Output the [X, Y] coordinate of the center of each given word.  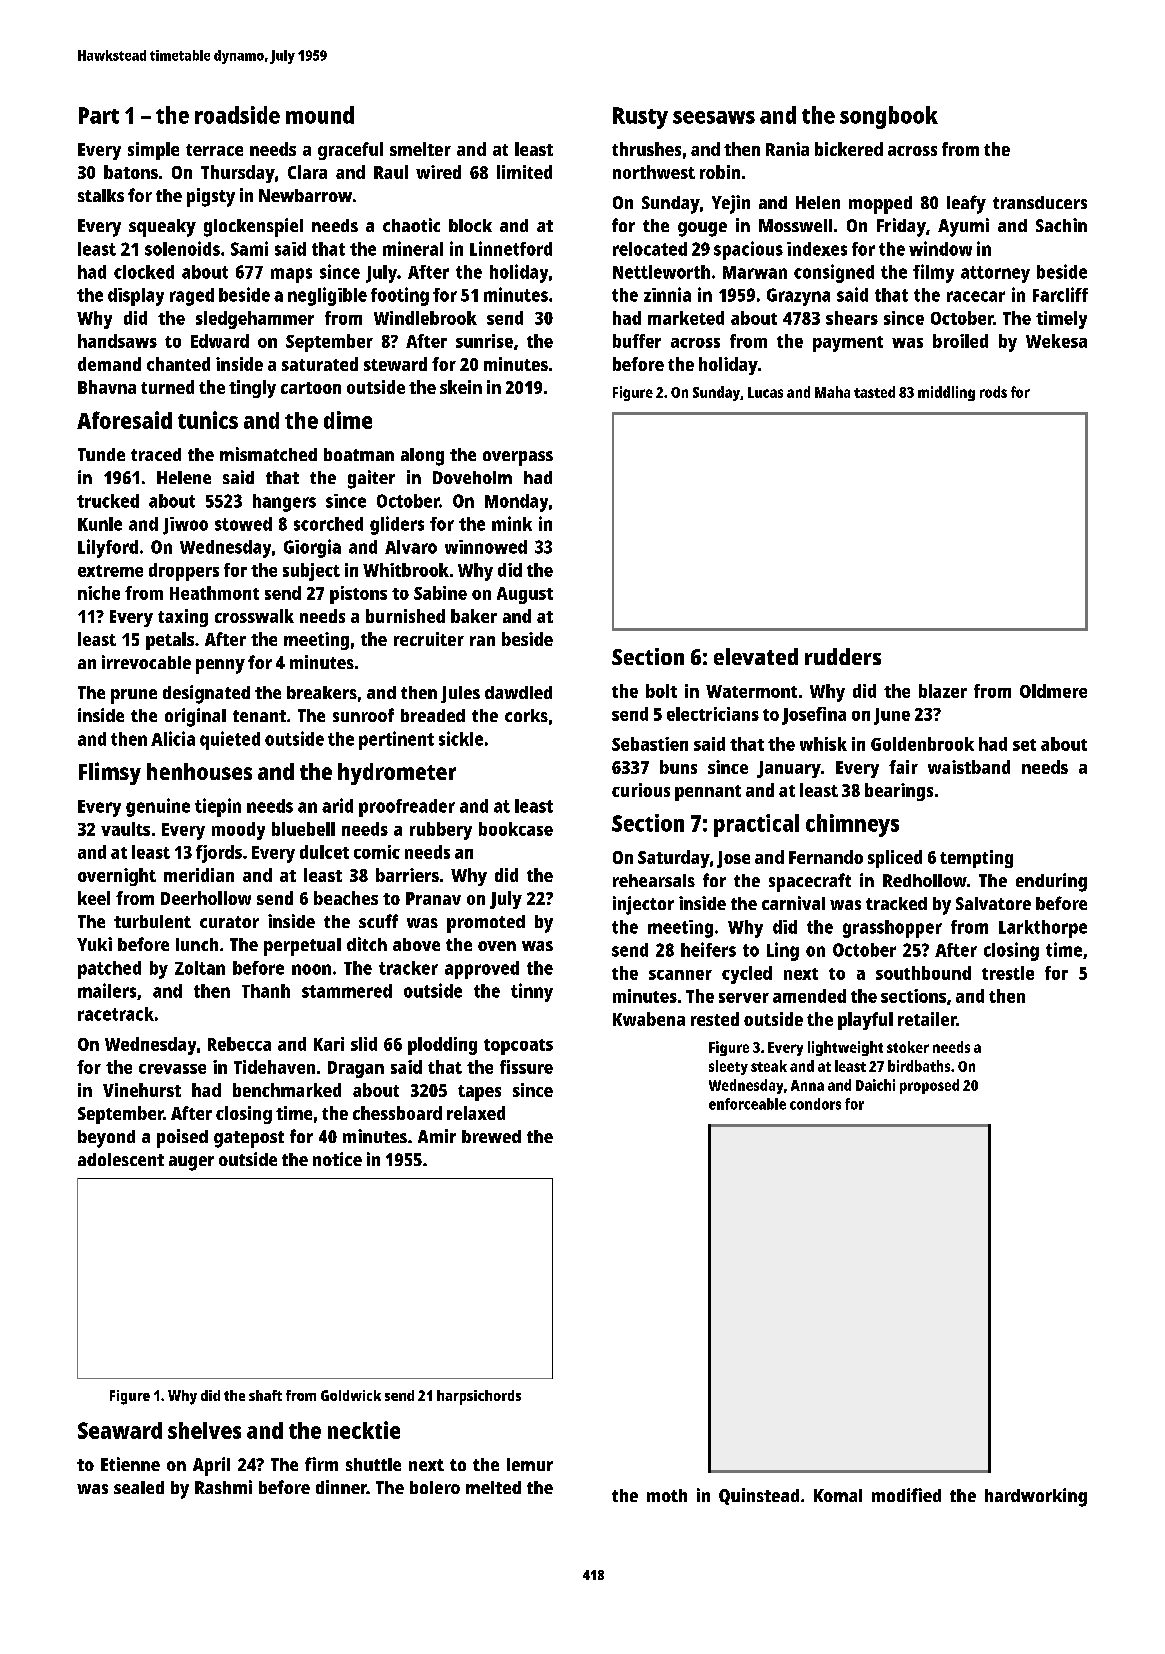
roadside [237, 115]
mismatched [268, 454]
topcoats [518, 1047]
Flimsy [110, 773]
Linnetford [511, 248]
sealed [139, 1487]
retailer [927, 1019]
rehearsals [654, 880]
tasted [874, 392]
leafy [966, 204]
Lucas [765, 392]
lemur [530, 1464]
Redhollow [925, 880]
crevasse [172, 1069]
